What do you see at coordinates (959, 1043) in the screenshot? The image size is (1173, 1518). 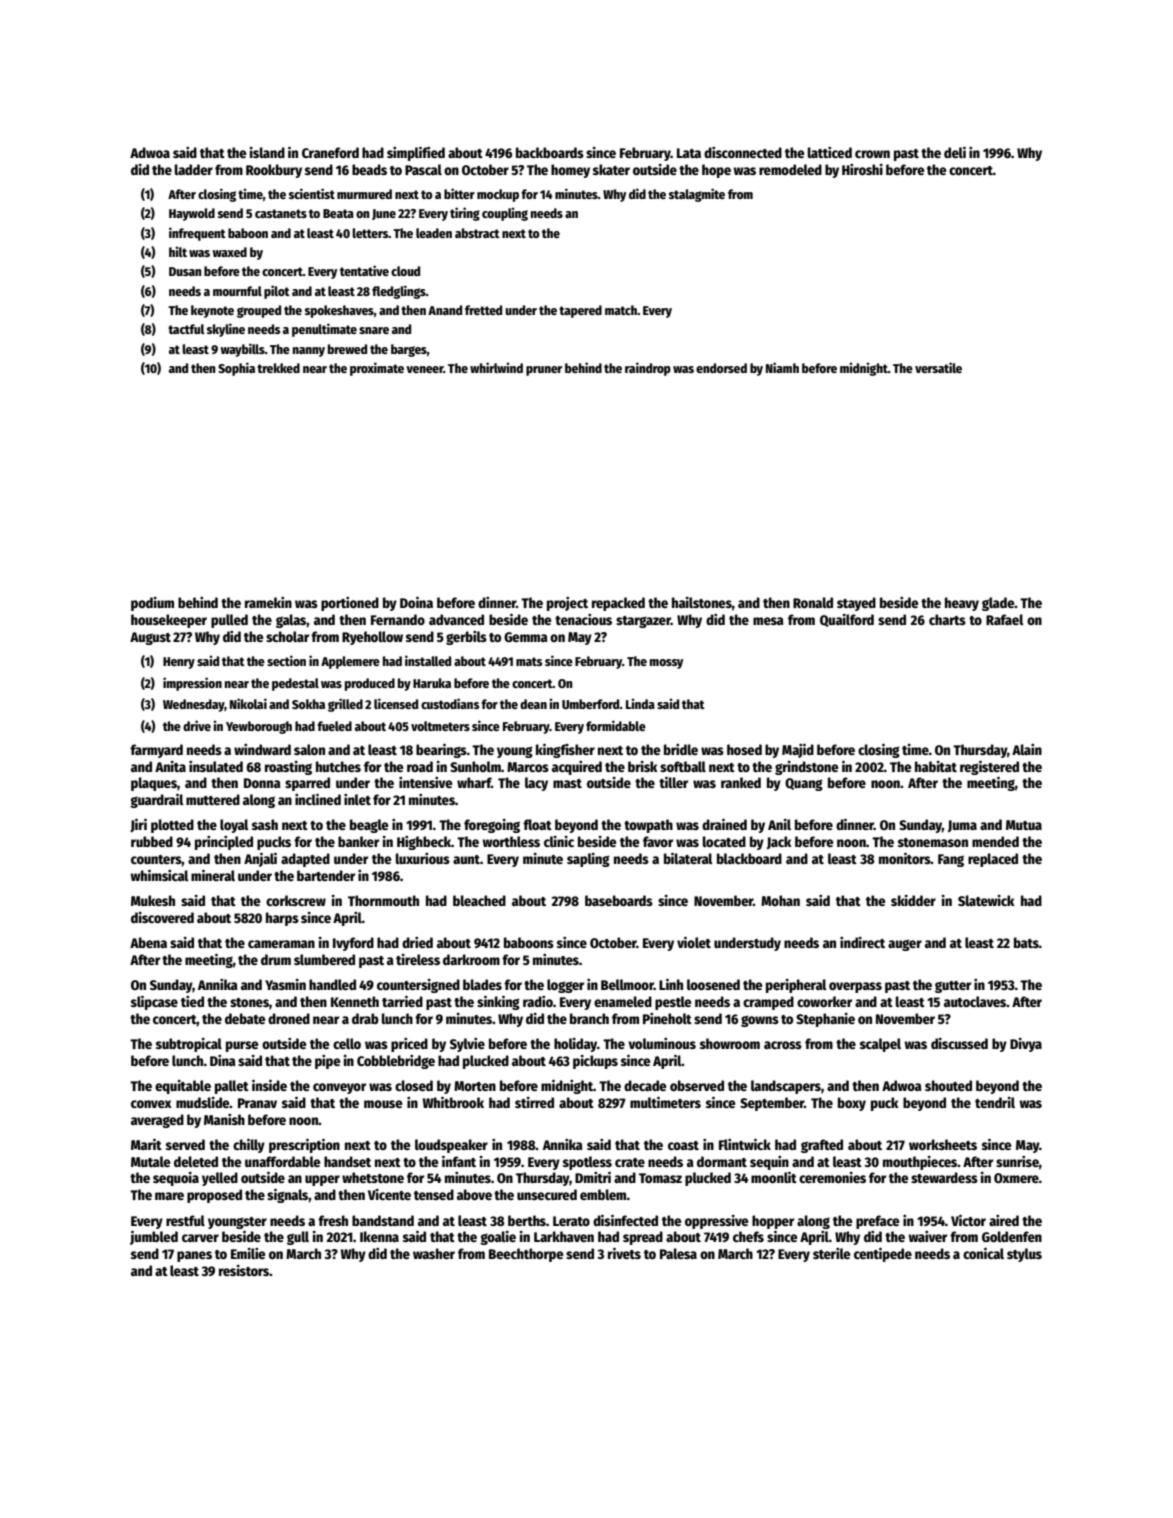 I see `discussed` at bounding box center [959, 1043].
